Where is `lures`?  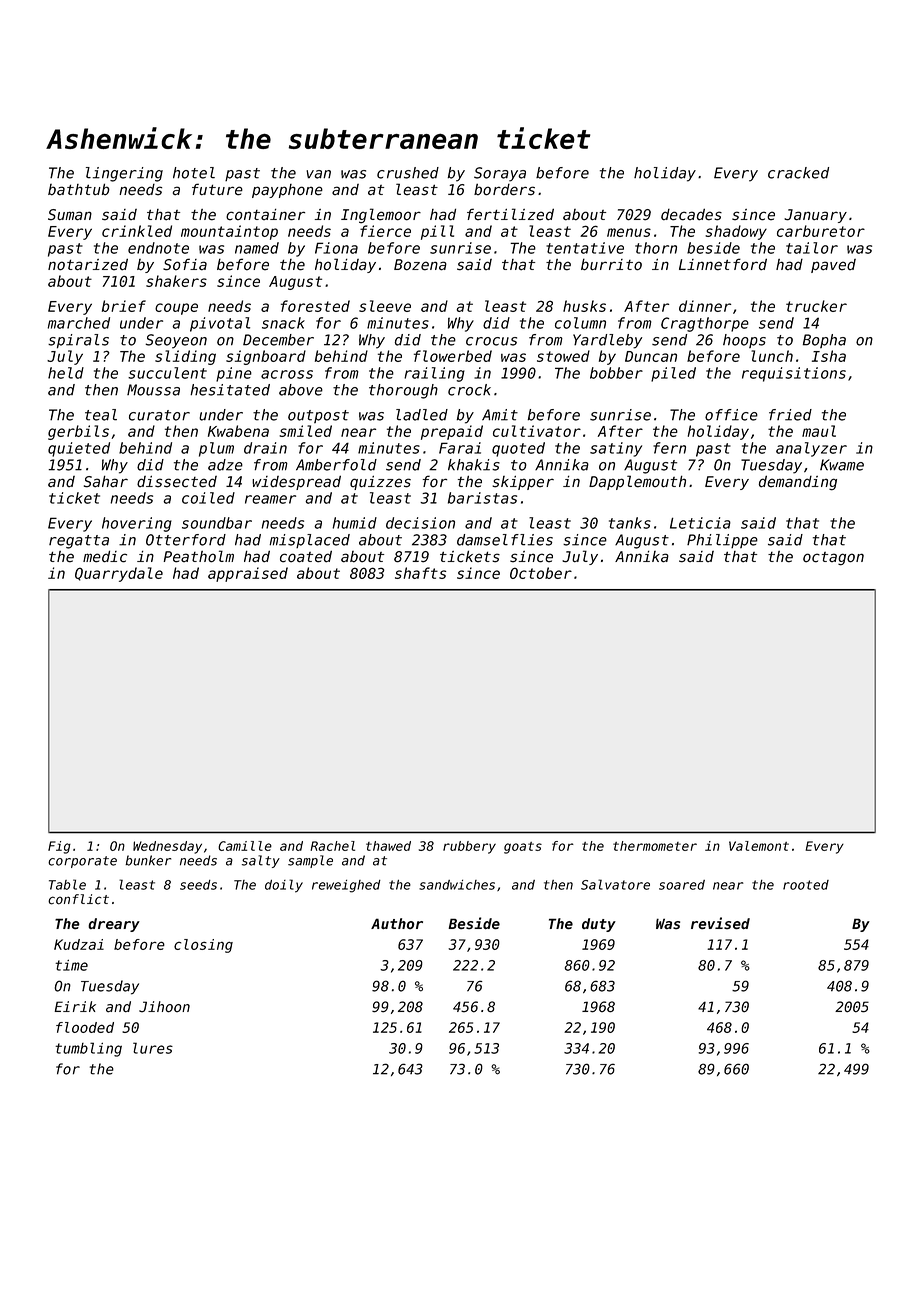 lures is located at coordinates (153, 1048).
